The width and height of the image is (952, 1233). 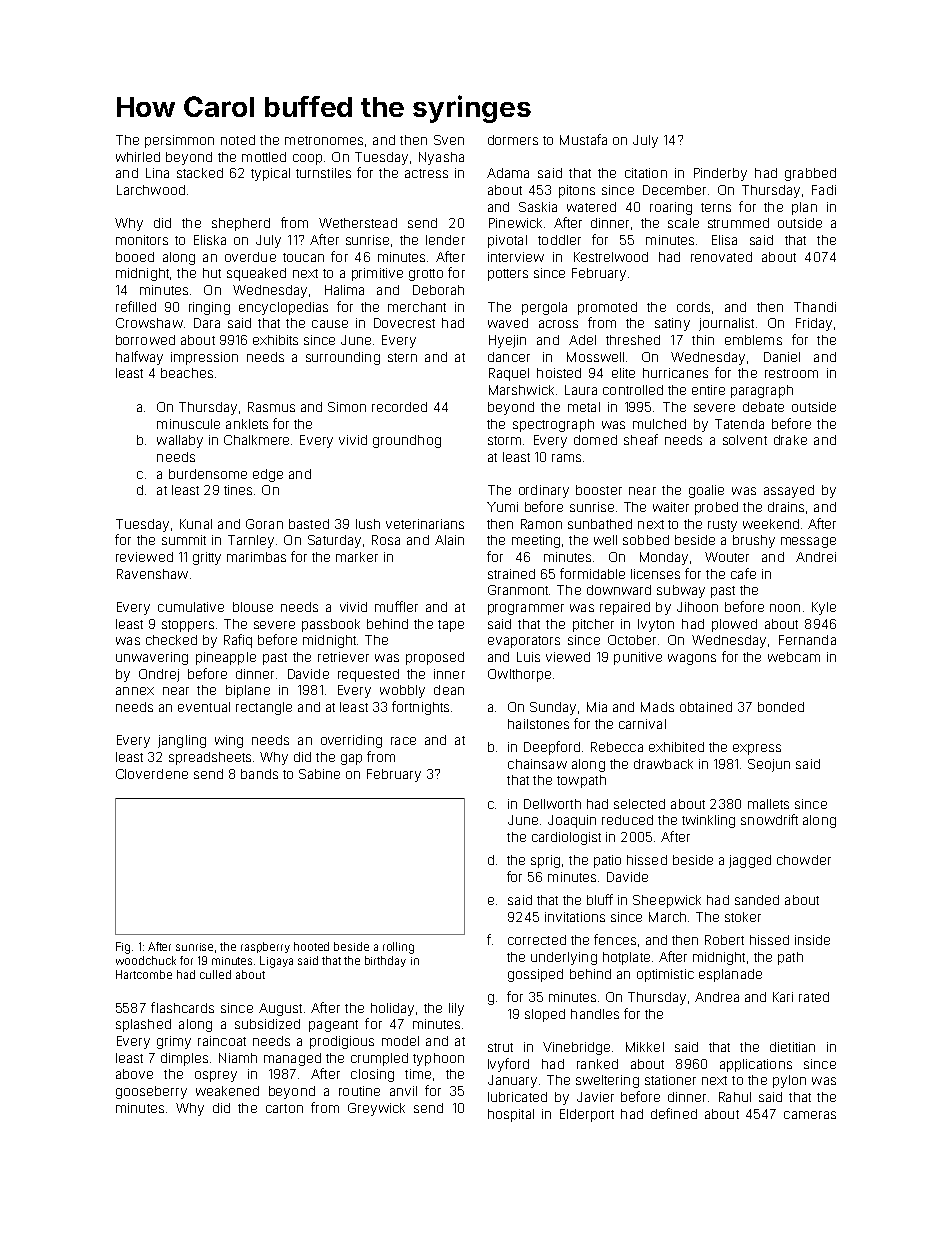 What do you see at coordinates (151, 1092) in the image?
I see `gooseberry` at bounding box center [151, 1092].
